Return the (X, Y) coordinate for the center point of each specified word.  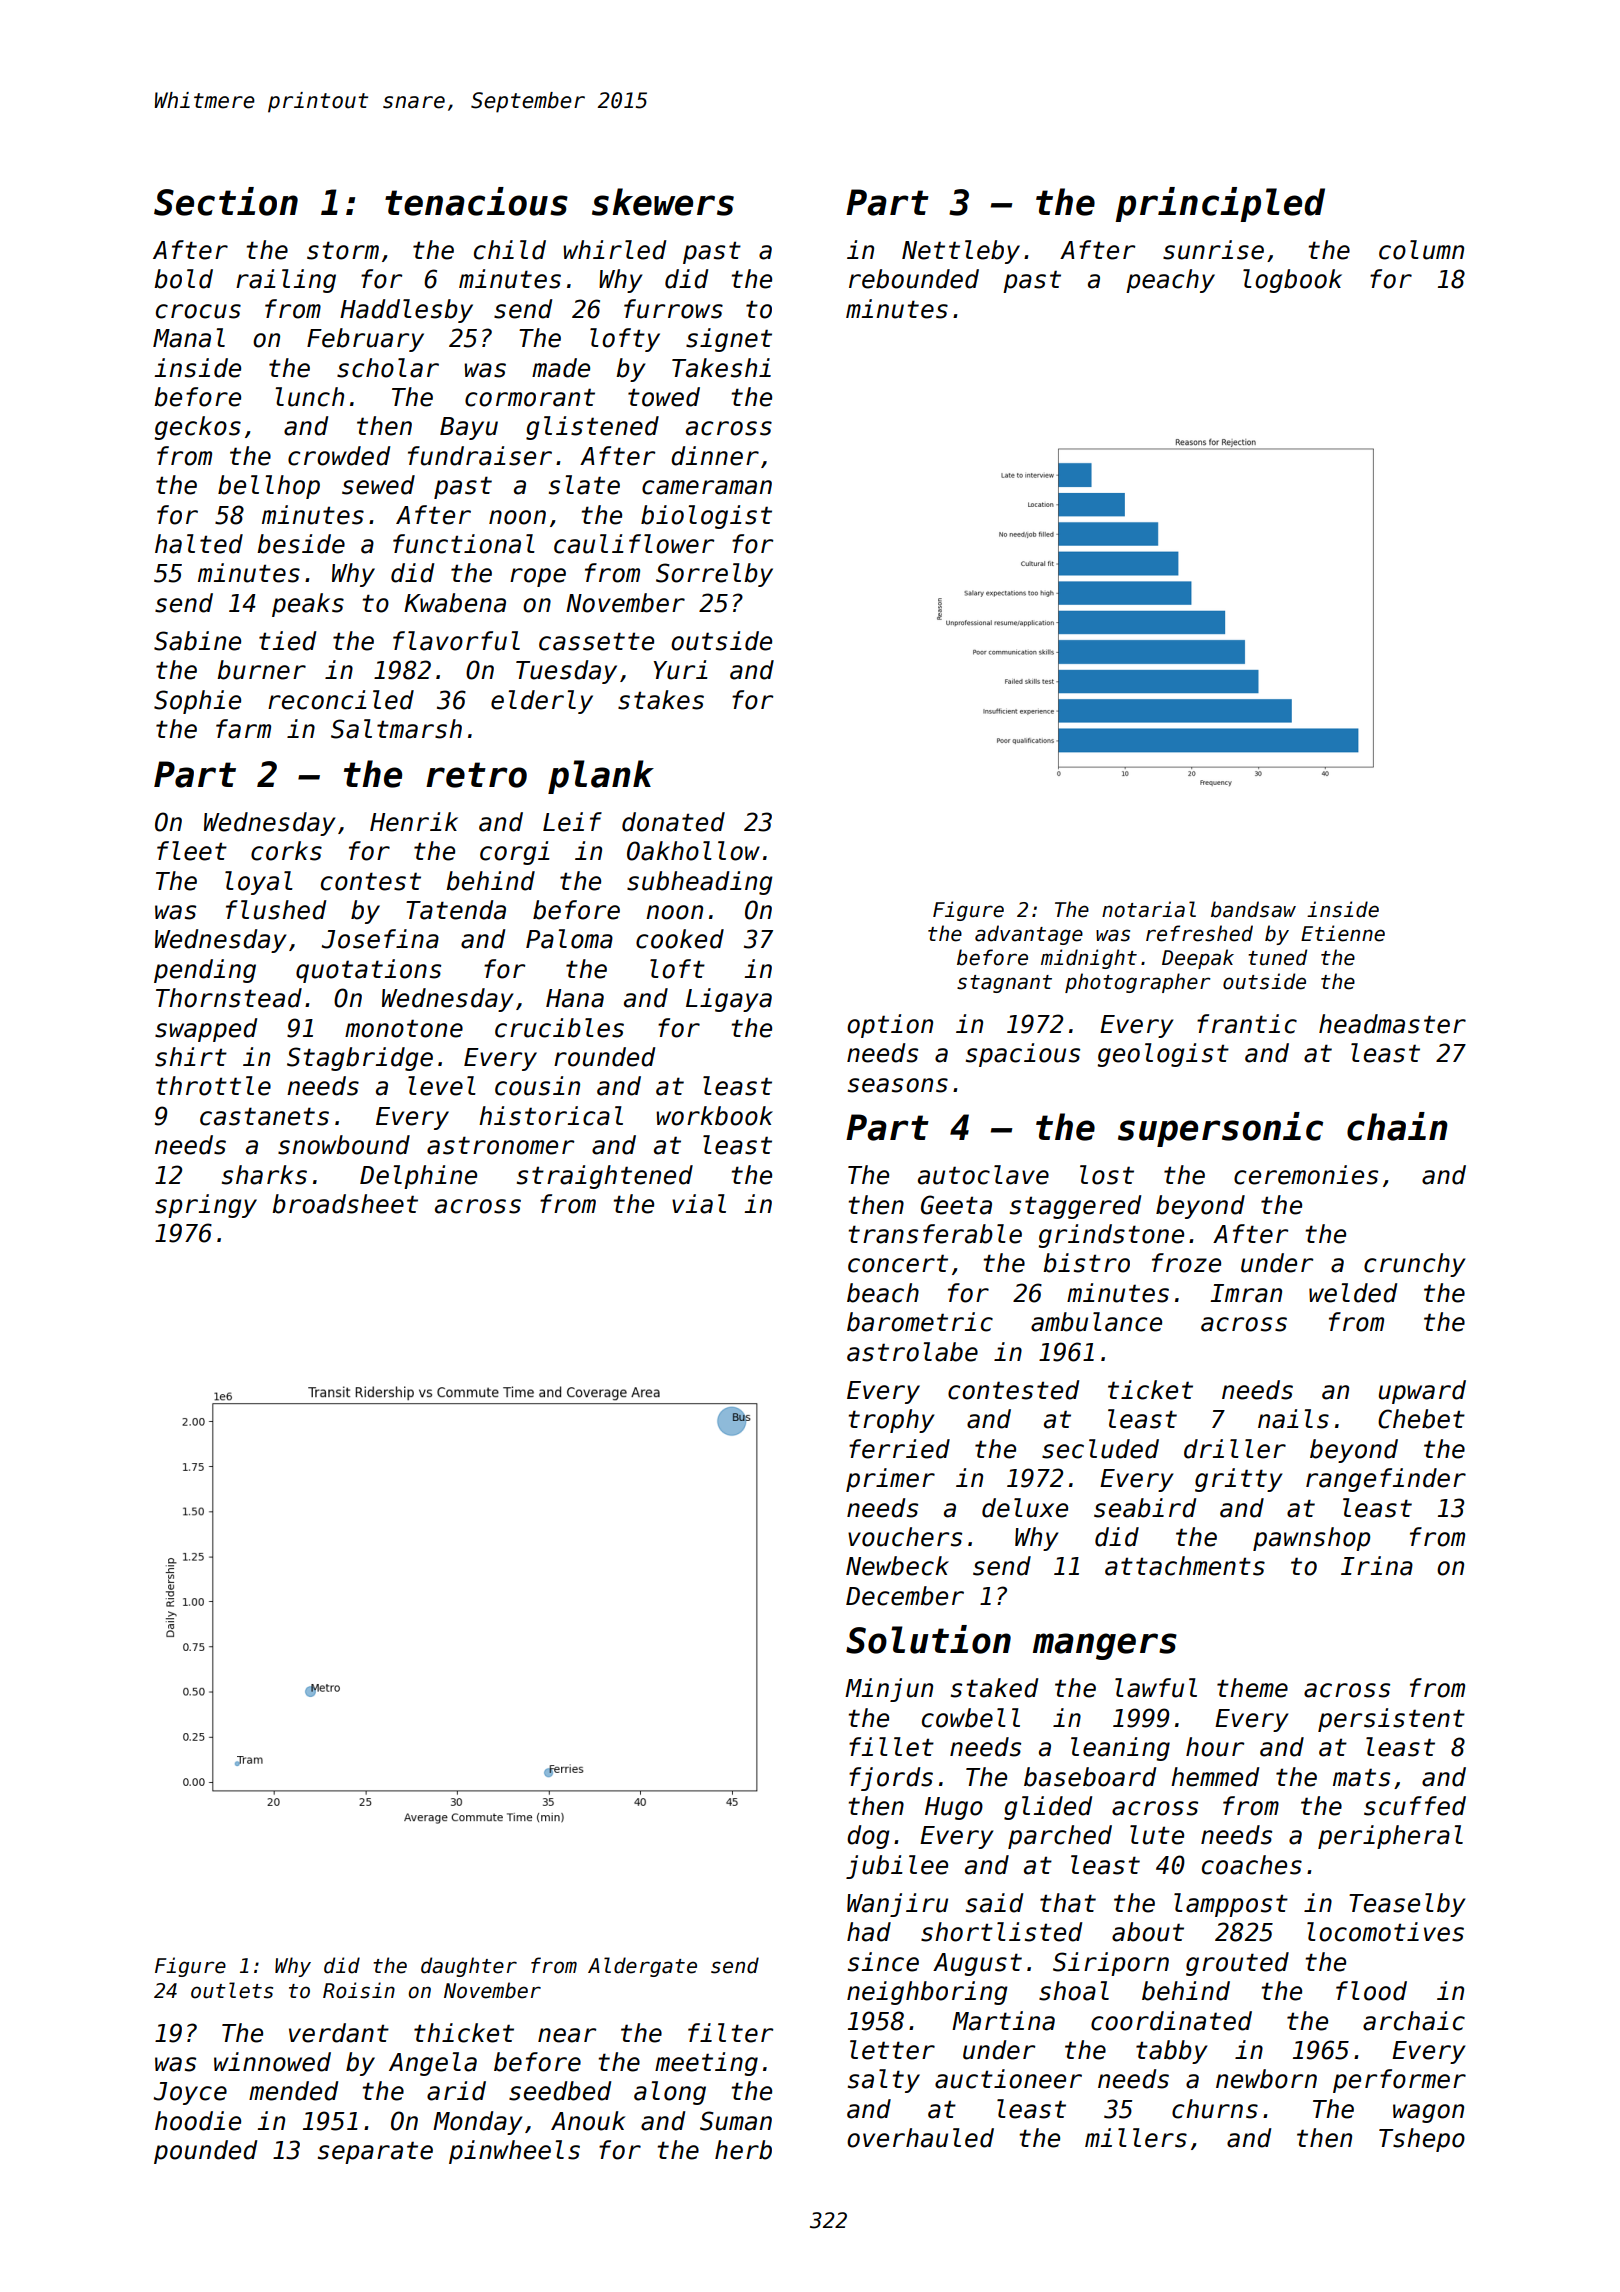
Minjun (889, 1690)
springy (206, 1206)
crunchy (1414, 1265)
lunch (309, 397)
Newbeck (897, 1566)
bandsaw (1253, 909)
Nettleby (961, 252)
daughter (469, 1967)
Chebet (1421, 1419)
